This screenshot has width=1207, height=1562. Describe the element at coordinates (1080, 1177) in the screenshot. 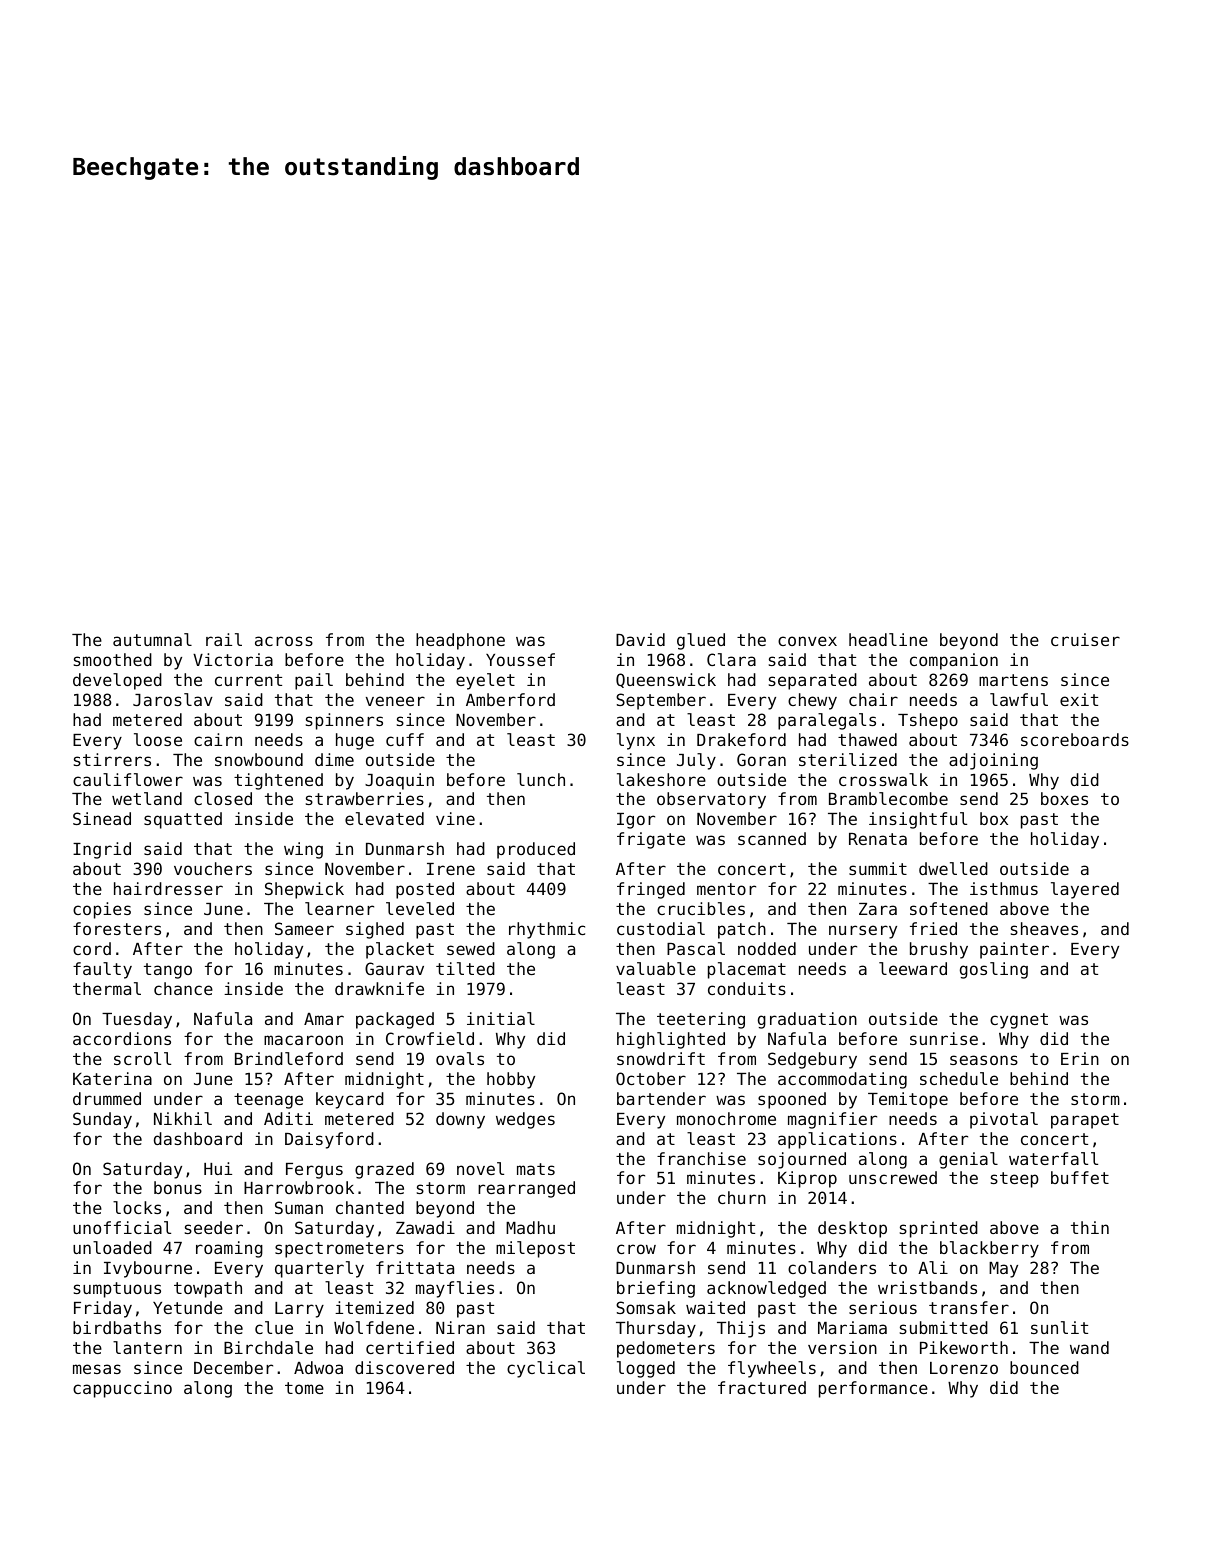

I see `buffet` at that location.
